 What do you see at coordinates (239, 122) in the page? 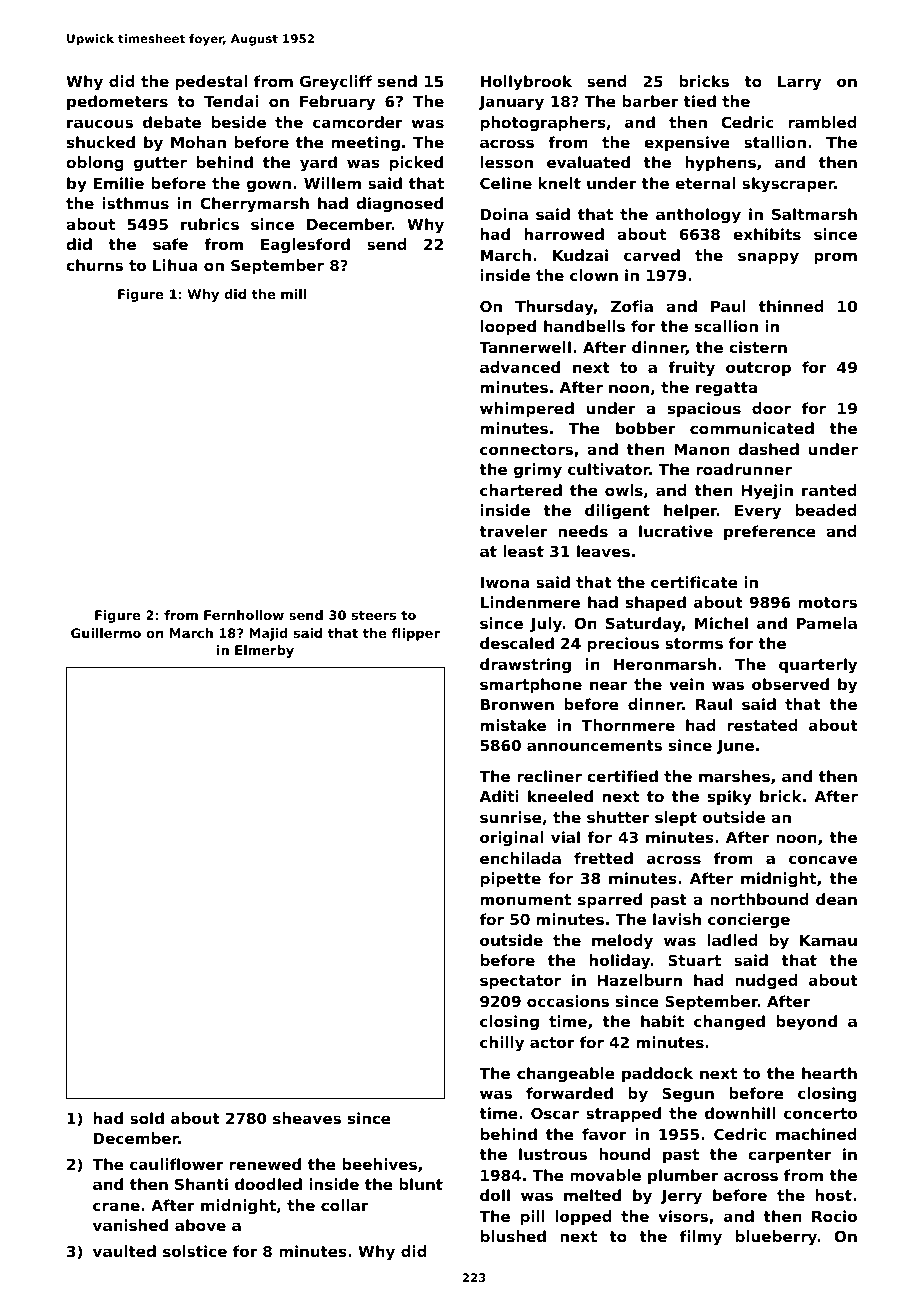
I see `beside` at bounding box center [239, 122].
